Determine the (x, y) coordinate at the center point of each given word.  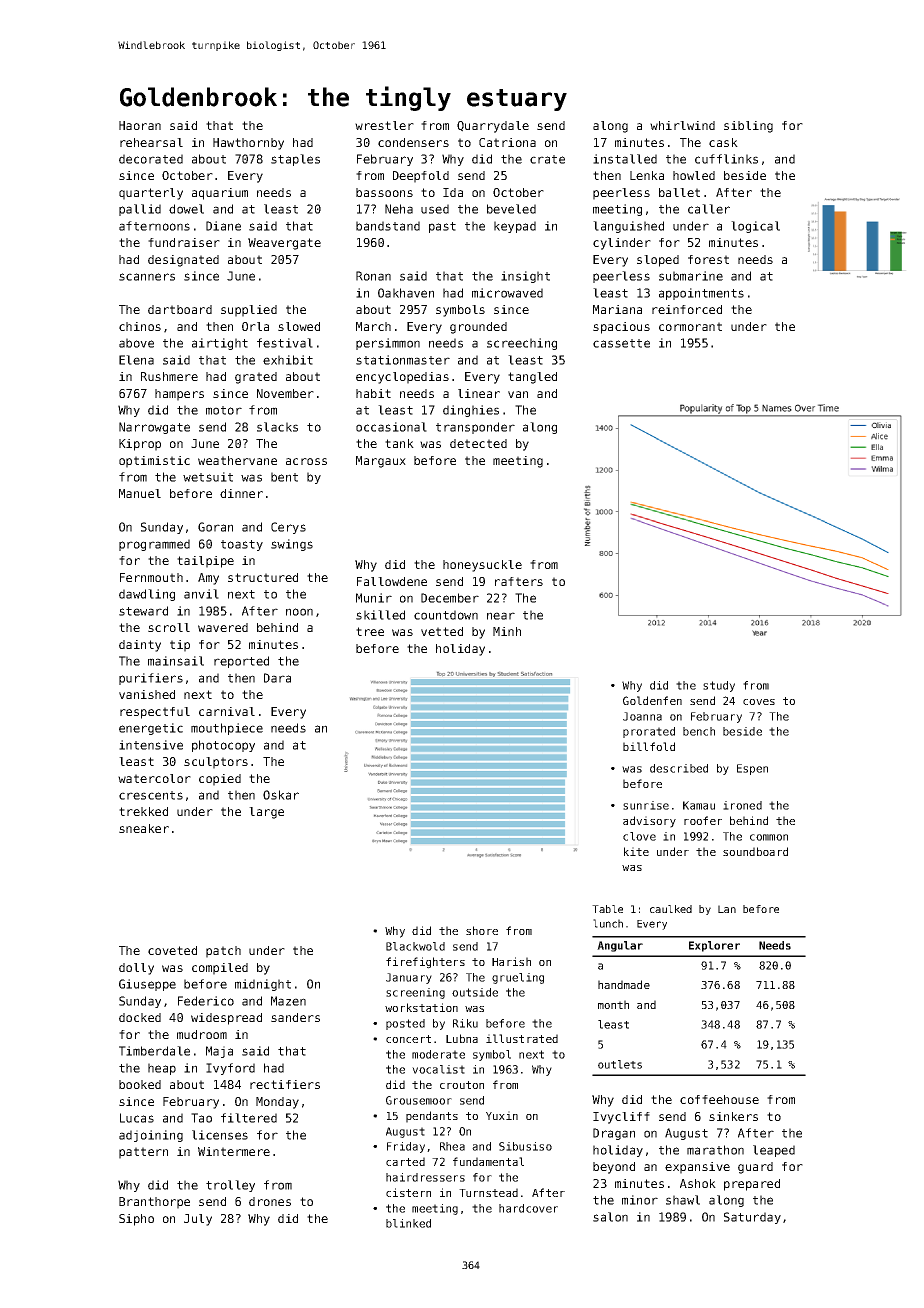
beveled (511, 209)
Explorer (714, 946)
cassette (621, 343)
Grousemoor (419, 1100)
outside (475, 992)
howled (694, 175)
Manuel (140, 493)
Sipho (136, 1220)
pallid (140, 210)
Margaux (381, 462)
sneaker (144, 828)
